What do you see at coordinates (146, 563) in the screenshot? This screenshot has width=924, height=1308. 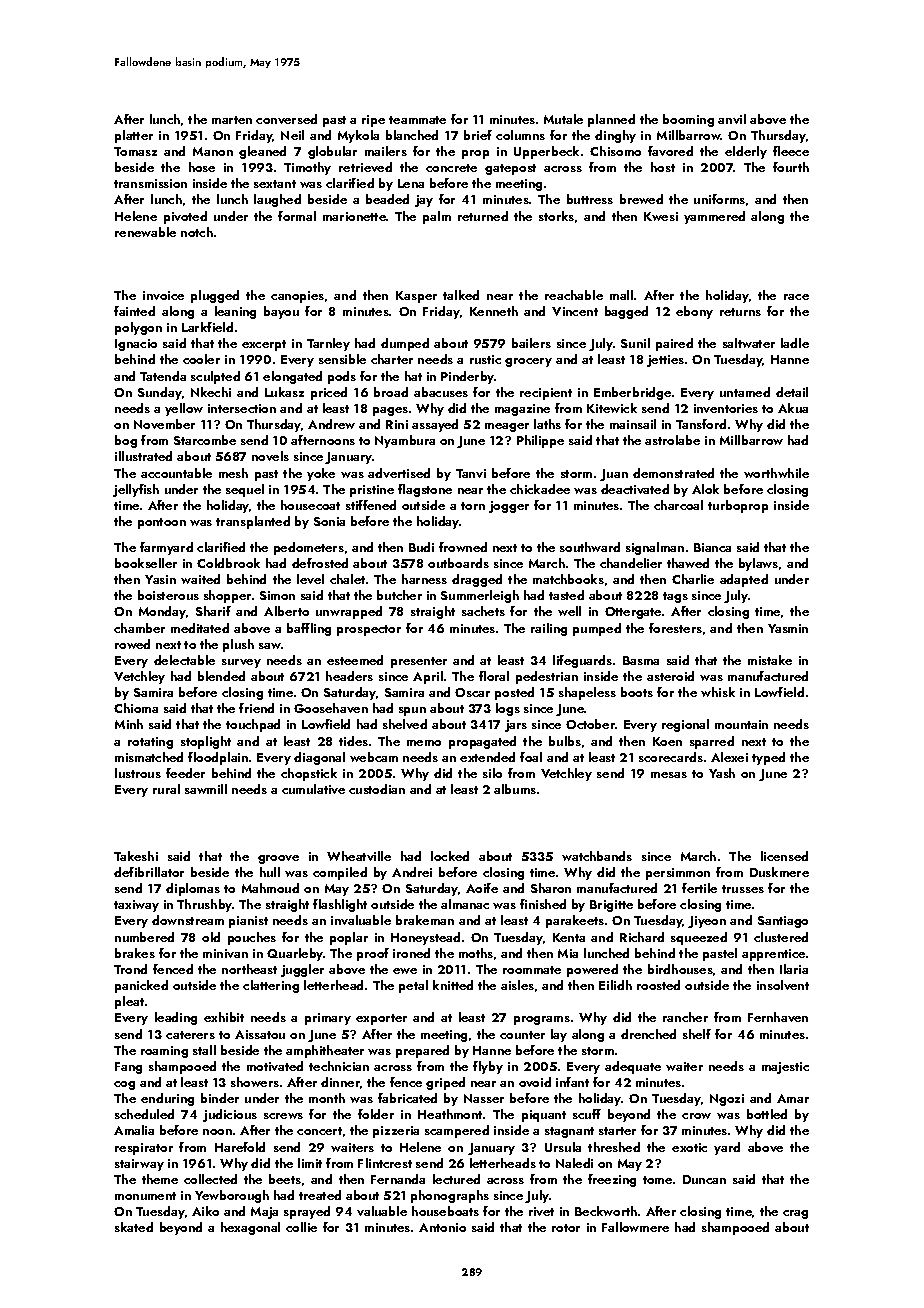 I see `bookseller` at bounding box center [146, 563].
